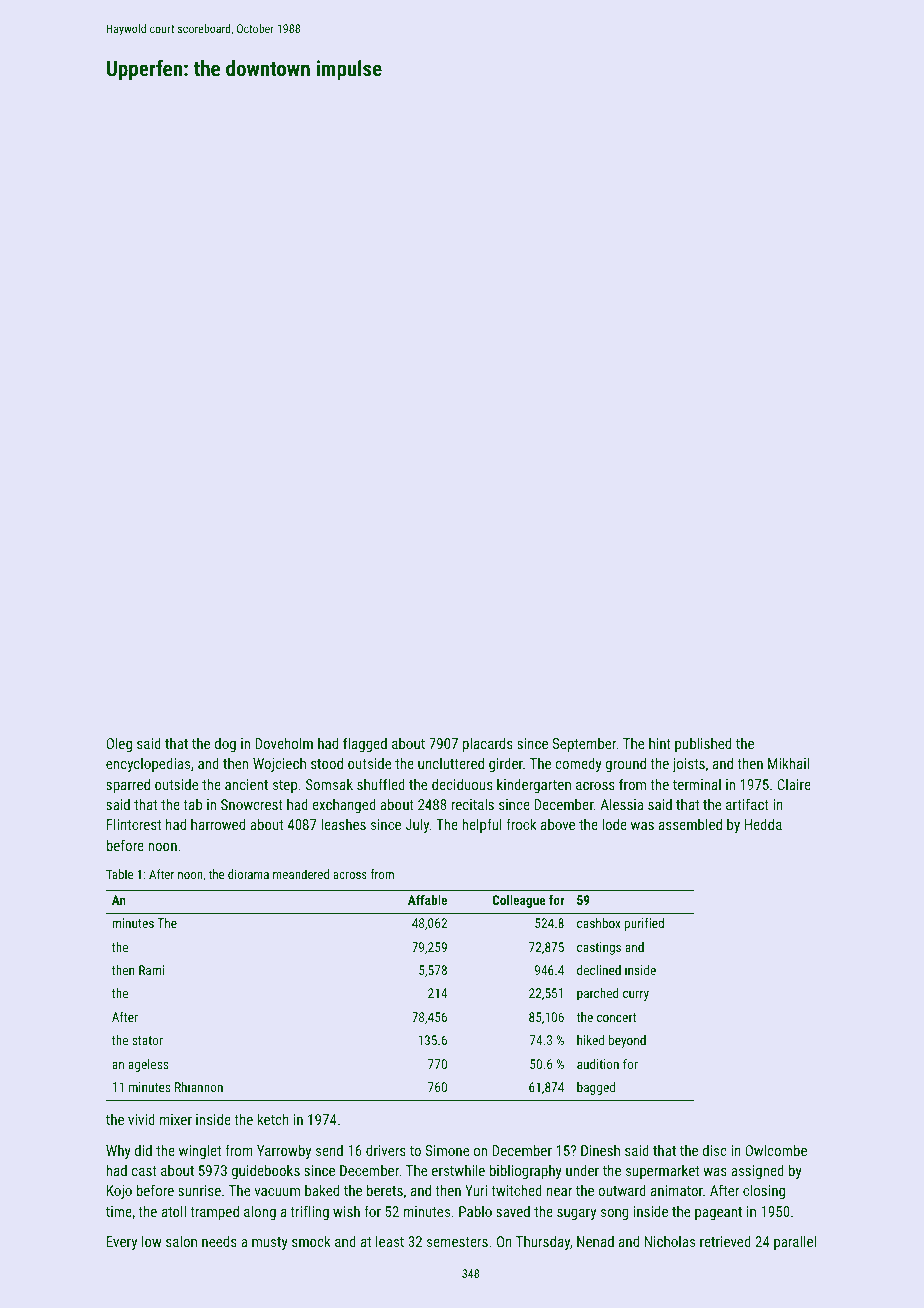  I want to click on parallel, so click(795, 1242).
